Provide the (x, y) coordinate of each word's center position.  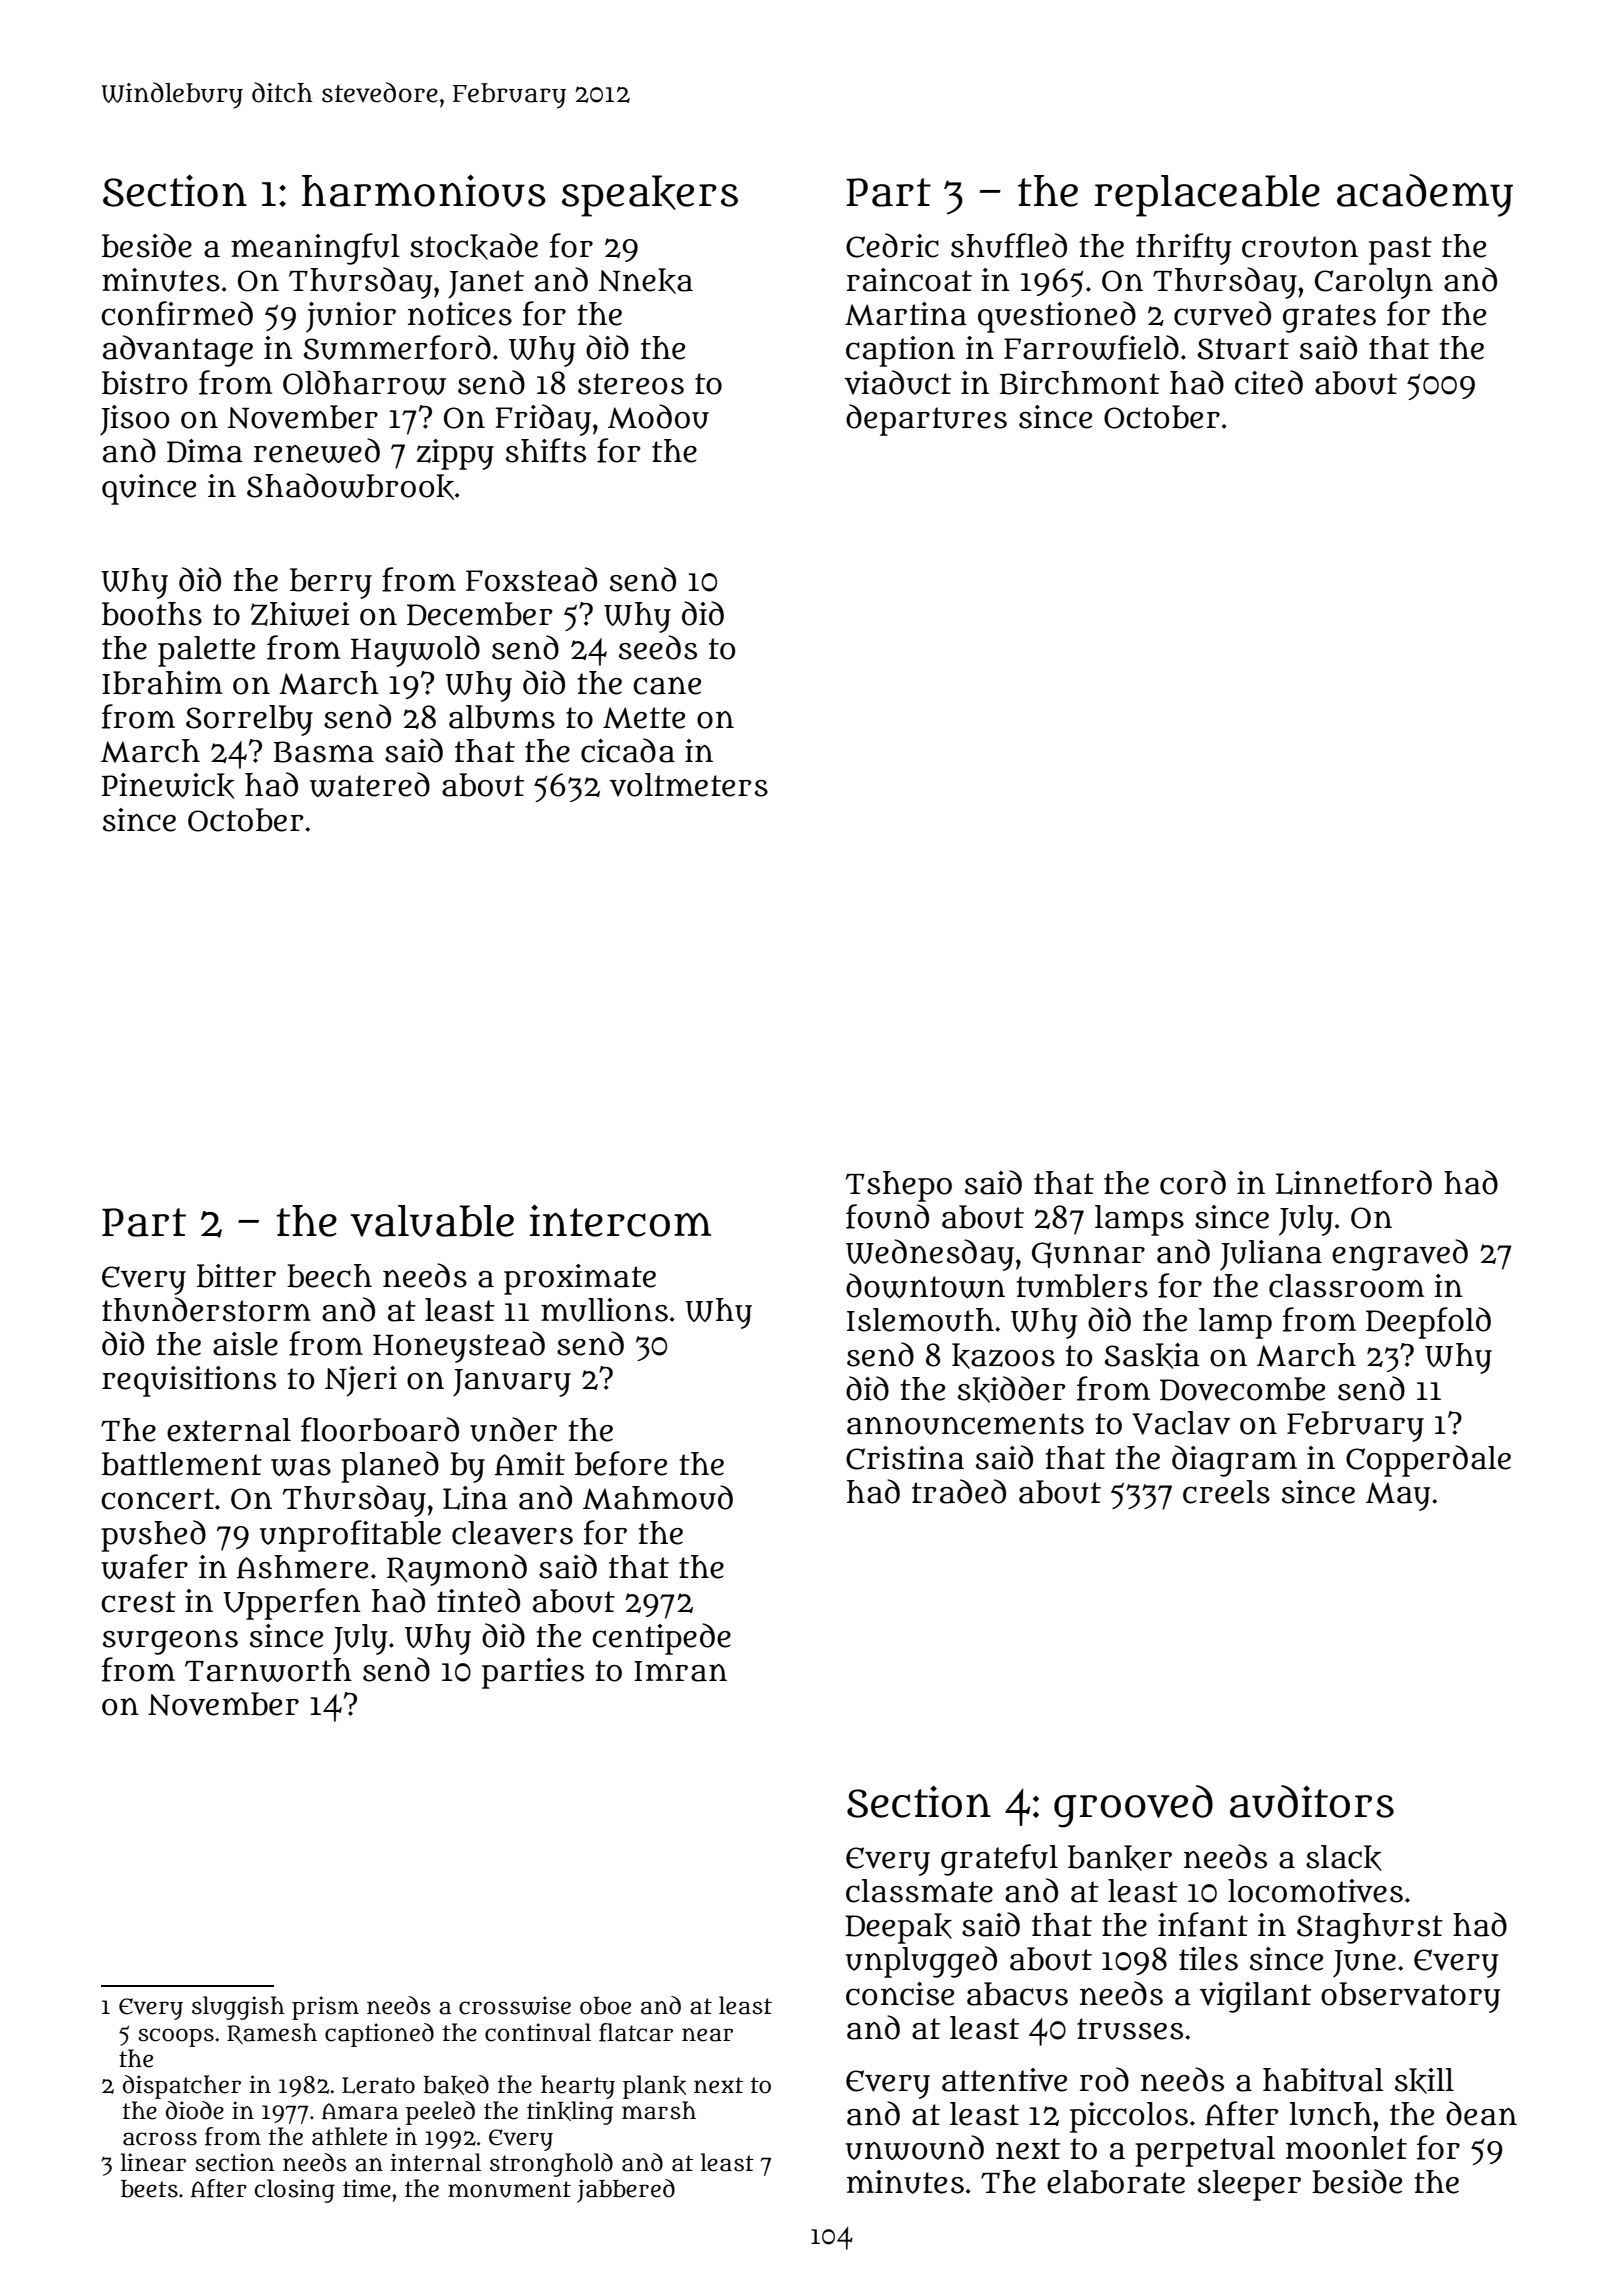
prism (325, 2008)
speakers (650, 196)
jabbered (626, 2191)
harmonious (424, 190)
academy (1425, 195)
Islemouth (920, 1320)
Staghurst (1370, 1928)
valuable (432, 1221)
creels (1226, 1492)
